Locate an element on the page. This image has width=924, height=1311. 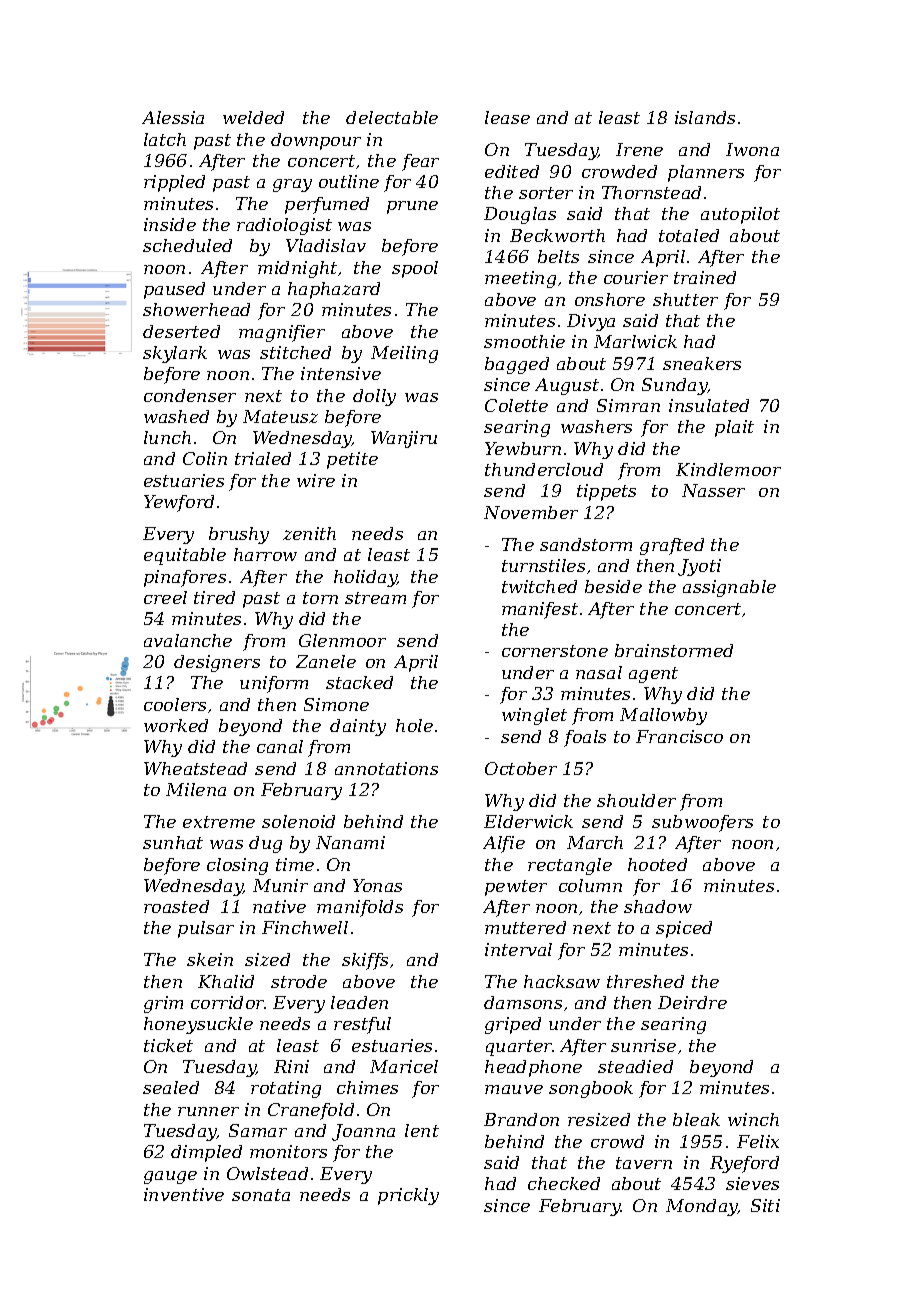
Yewburn is located at coordinates (523, 448).
